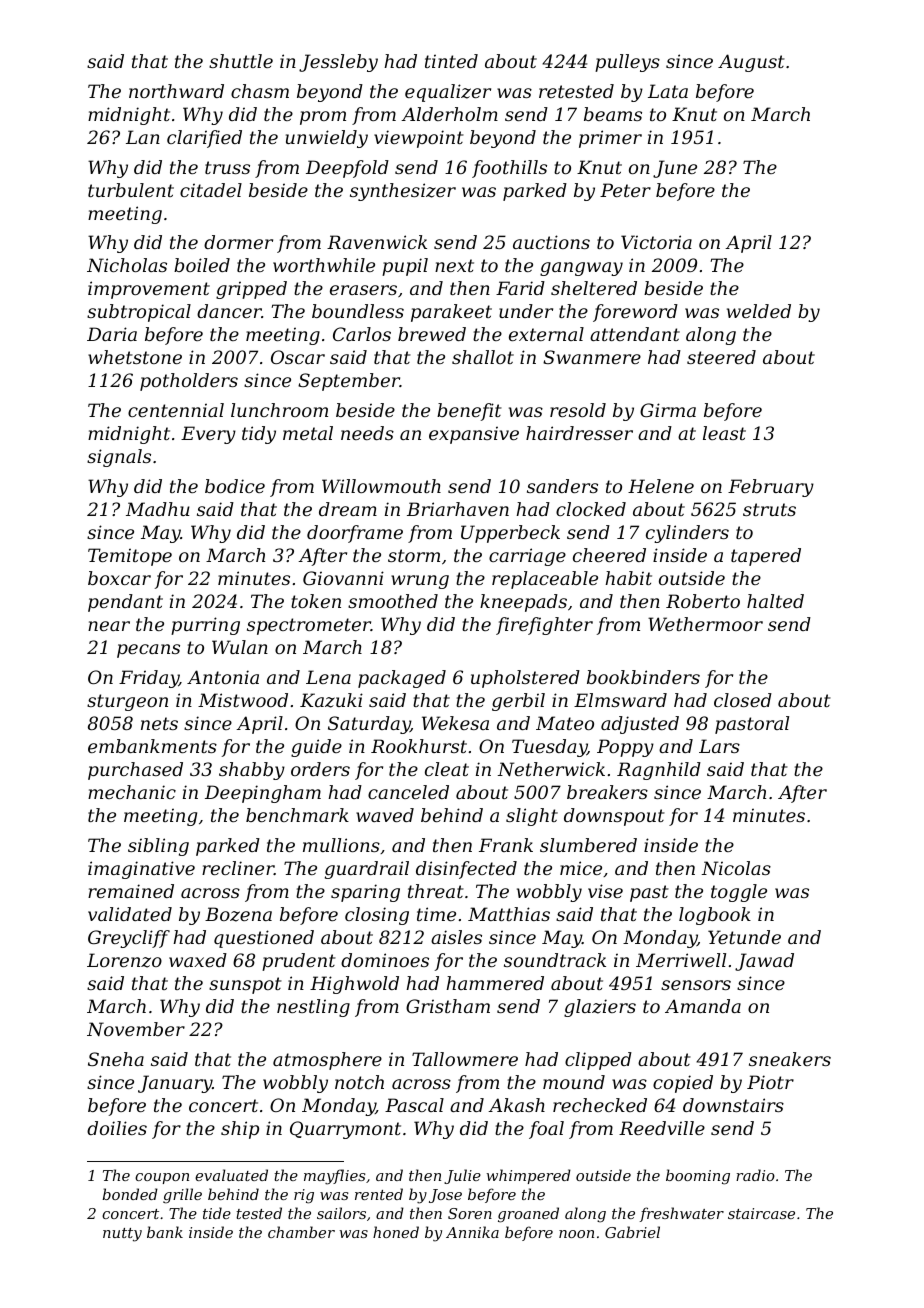 The image size is (924, 1308). I want to click on soundtrack, so click(555, 960).
